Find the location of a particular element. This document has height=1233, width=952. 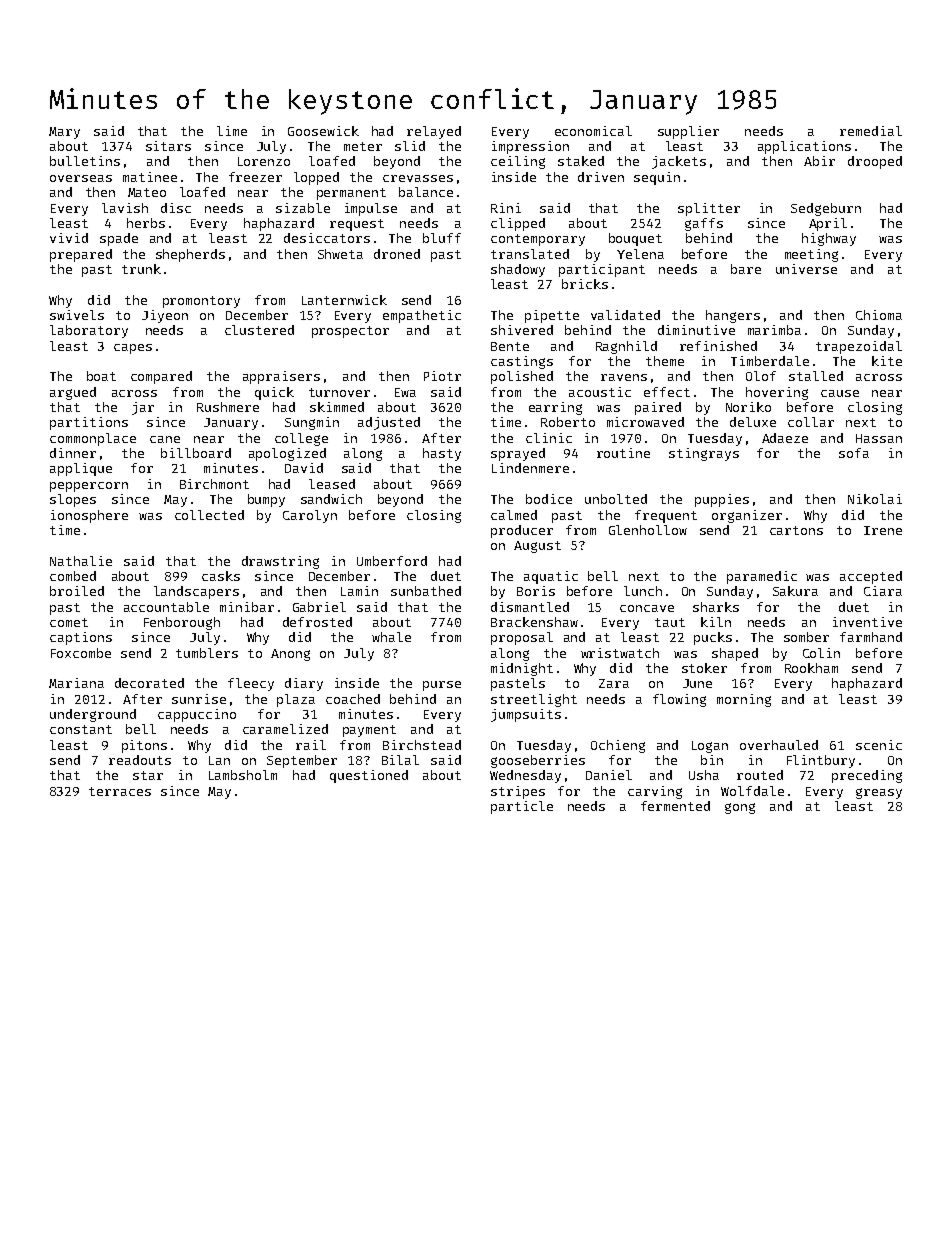

Ewa is located at coordinates (405, 392).
